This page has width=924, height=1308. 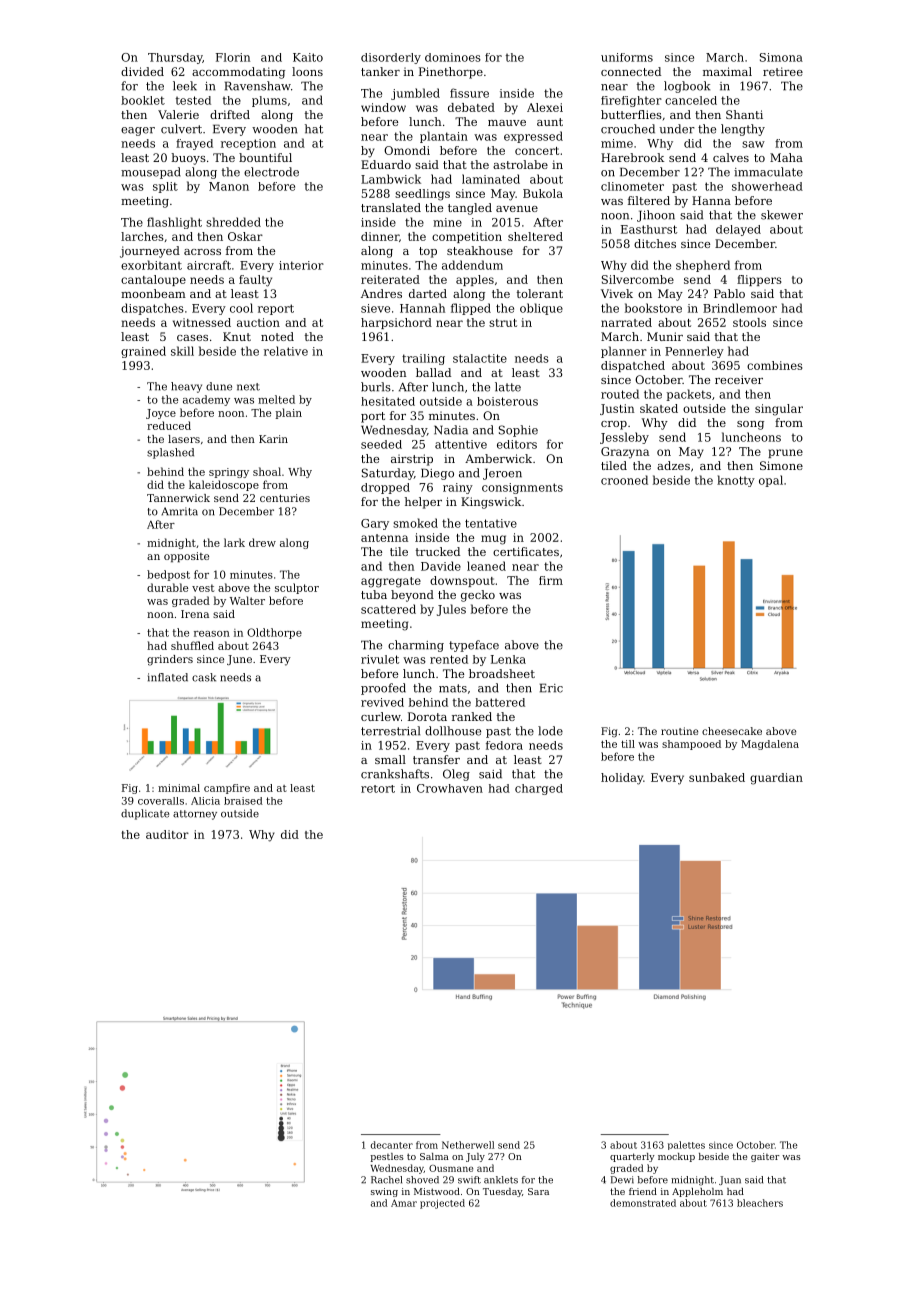 I want to click on Magdalena, so click(x=770, y=745).
